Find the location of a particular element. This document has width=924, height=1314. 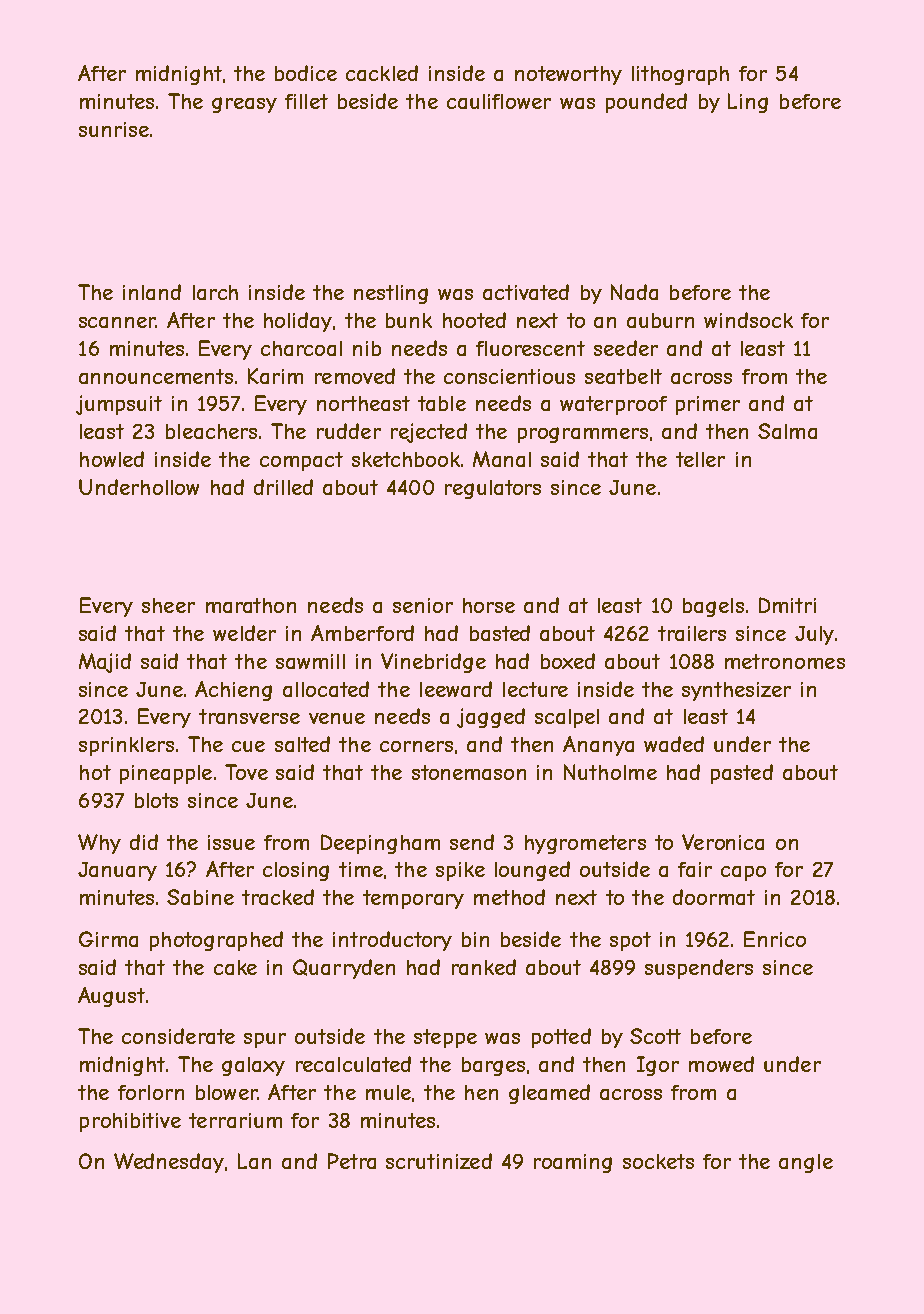

introductory is located at coordinates (392, 941).
